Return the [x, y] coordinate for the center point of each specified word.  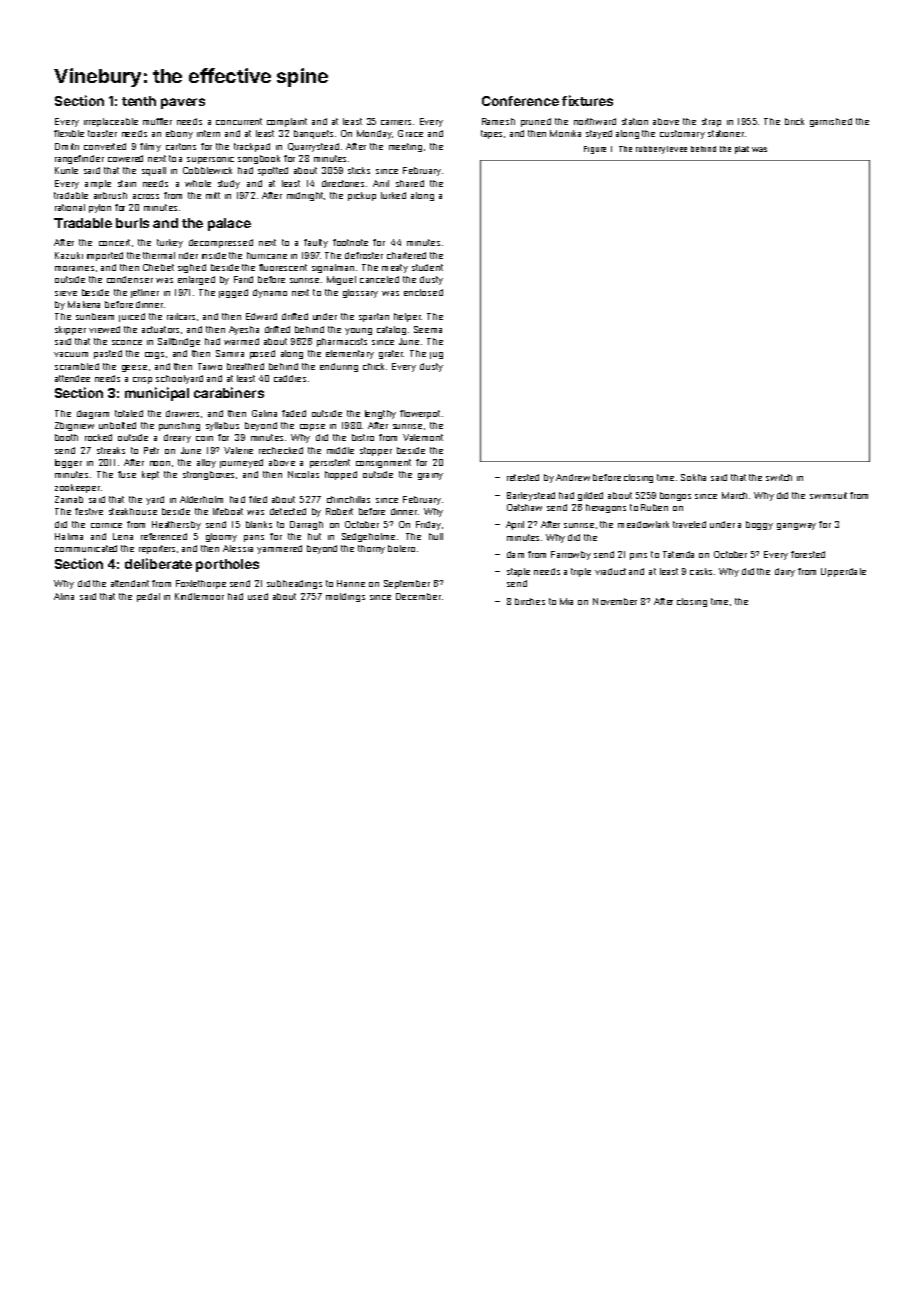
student [427, 267]
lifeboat [228, 511]
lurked [393, 195]
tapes [491, 134]
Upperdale [843, 572]
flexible [69, 133]
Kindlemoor [199, 596]
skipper [70, 330]
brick [794, 121]
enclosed [423, 292]
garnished [831, 122]
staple [518, 572]
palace [229, 224]
